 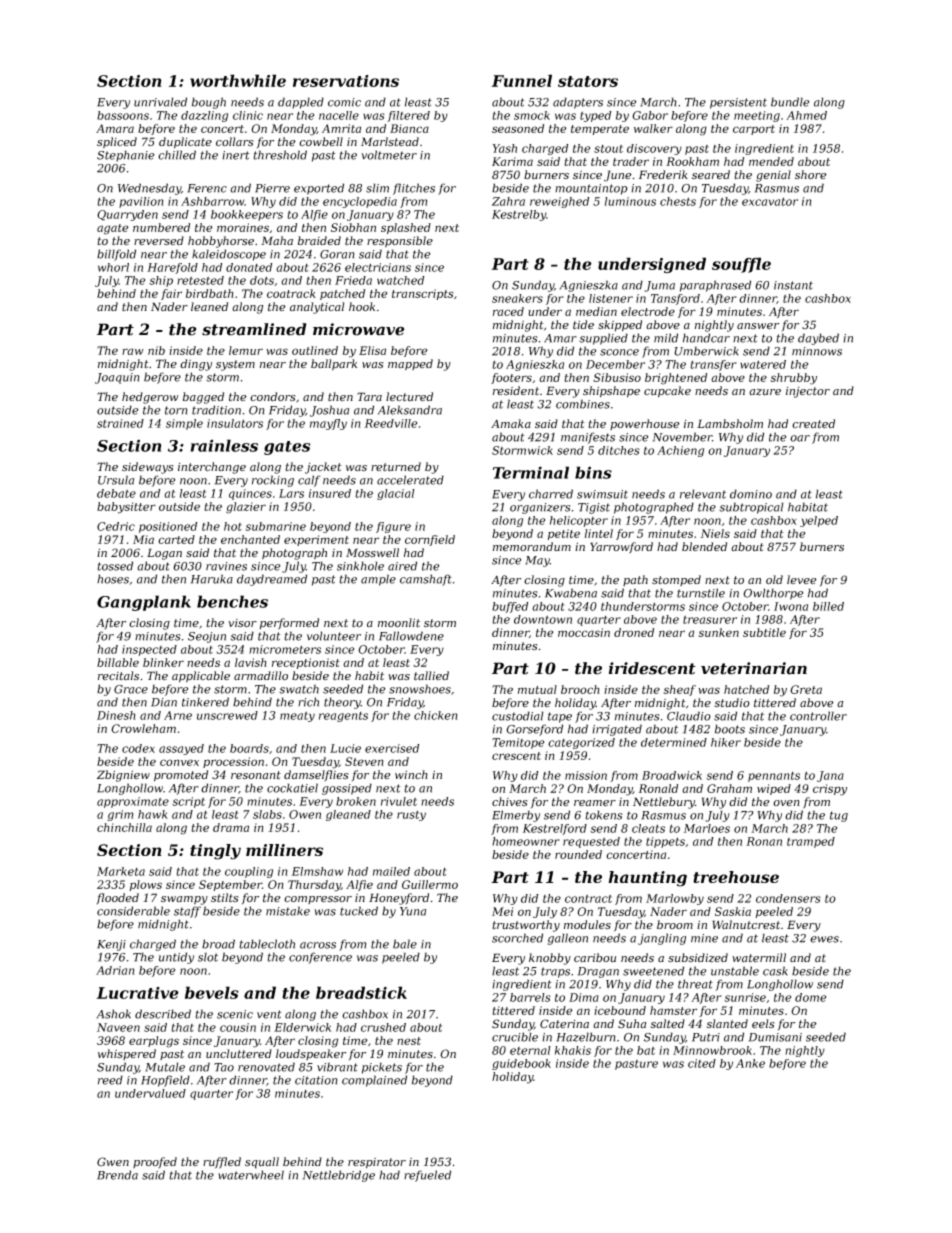 What do you see at coordinates (406, 228) in the page?
I see `splashed` at bounding box center [406, 228].
